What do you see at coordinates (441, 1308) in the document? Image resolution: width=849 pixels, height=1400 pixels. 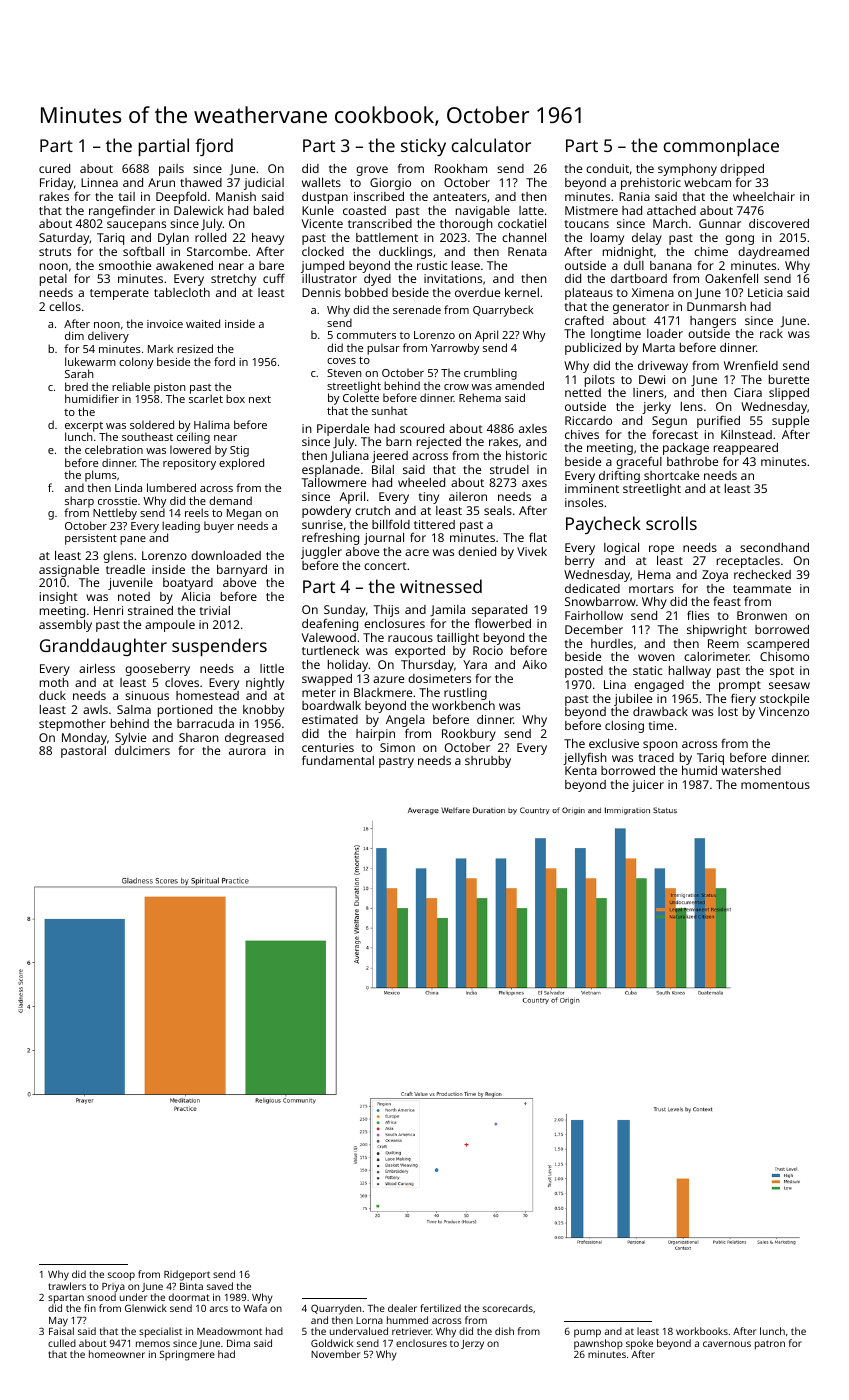 I see `fertilized` at bounding box center [441, 1308].
